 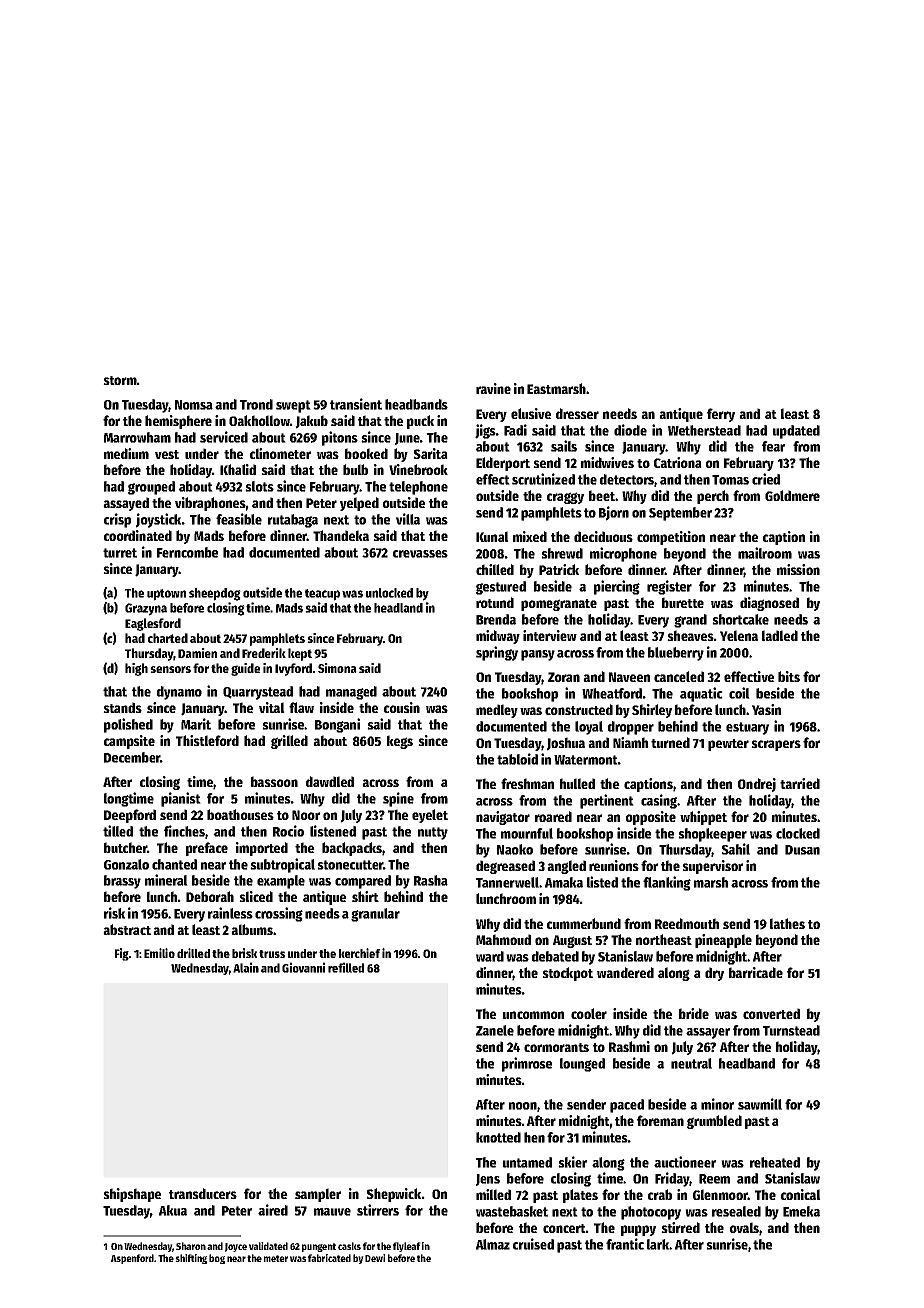 I want to click on roared, so click(x=553, y=816).
